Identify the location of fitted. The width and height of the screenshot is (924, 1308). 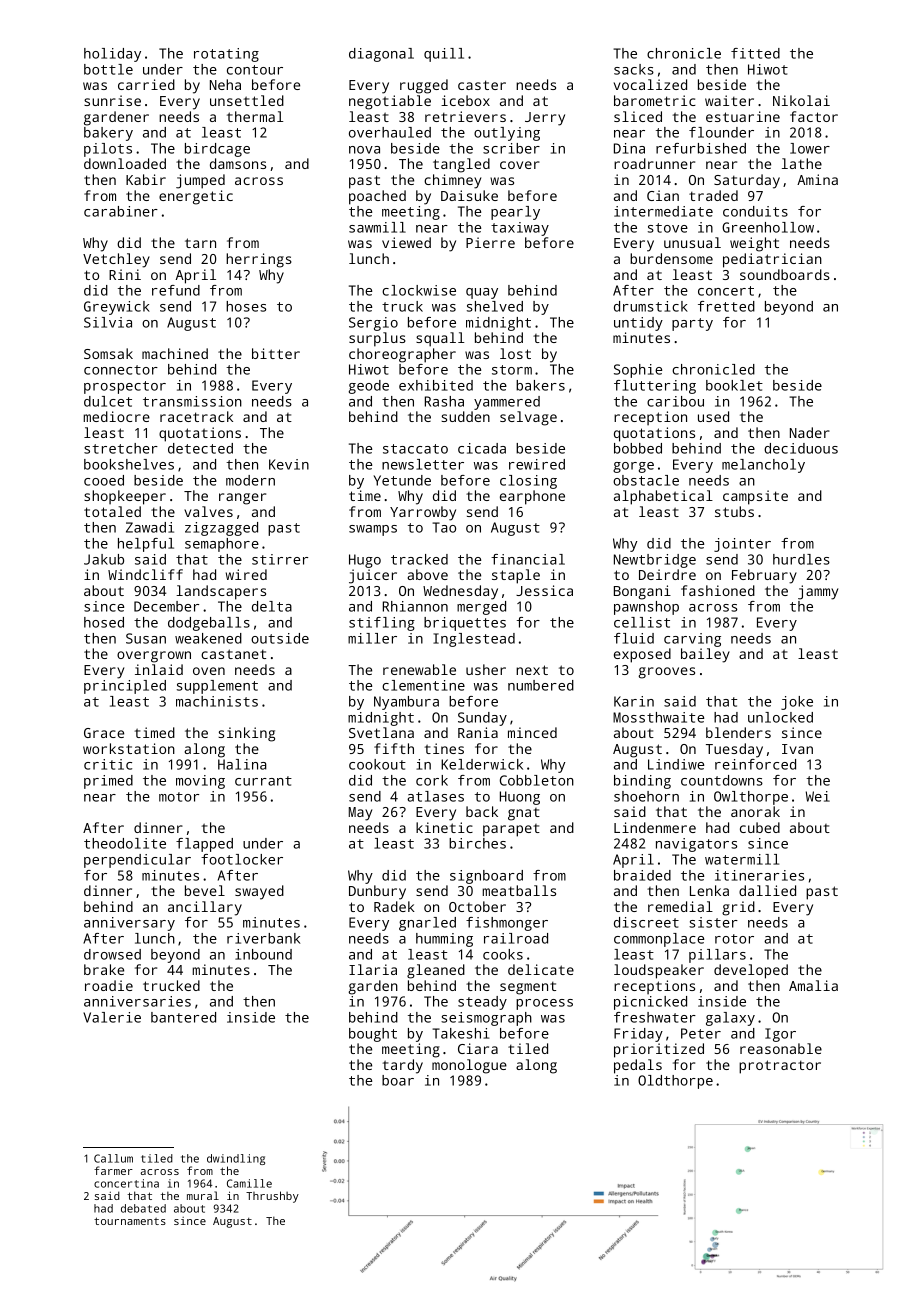
(755, 53).
